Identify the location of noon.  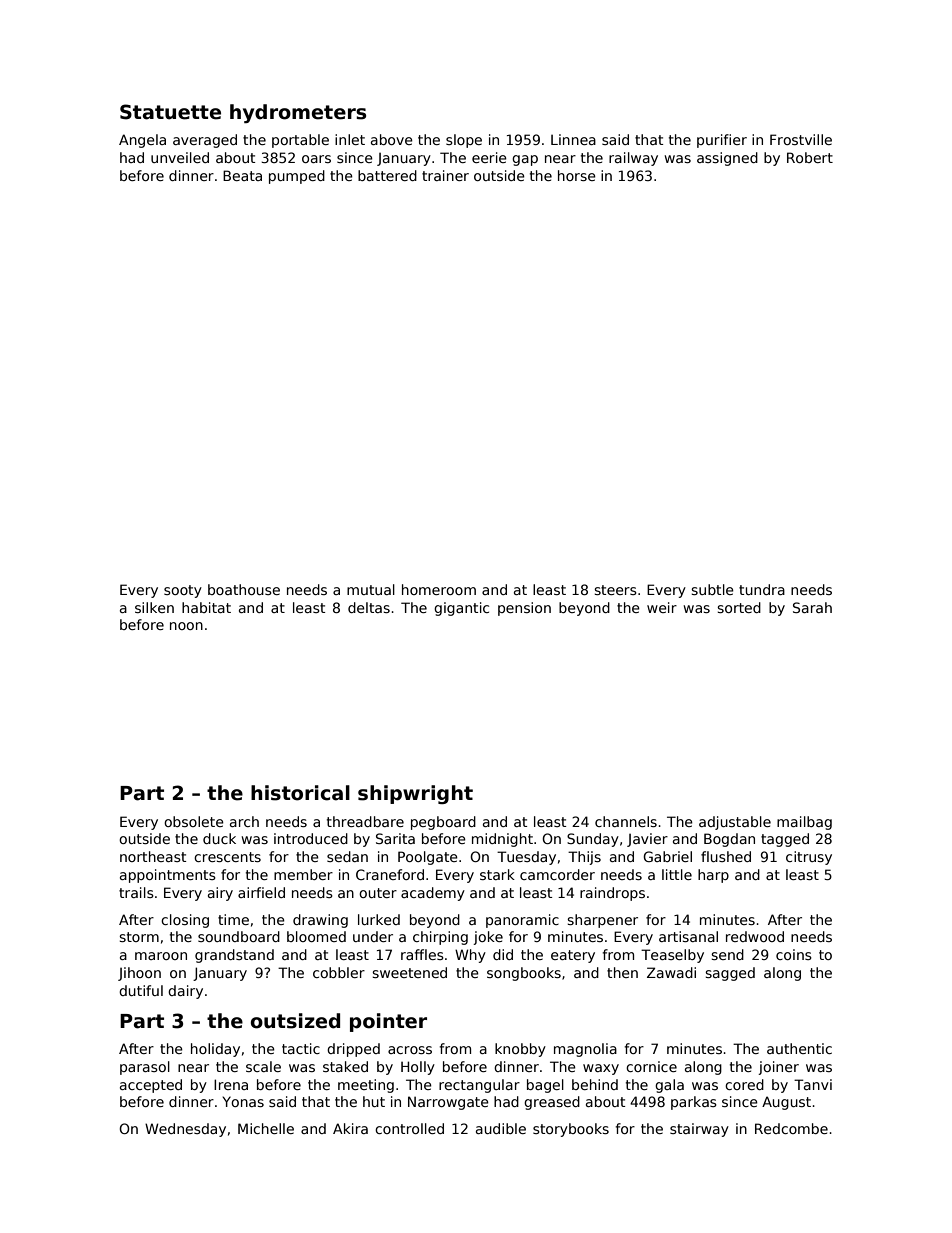
(186, 626).
